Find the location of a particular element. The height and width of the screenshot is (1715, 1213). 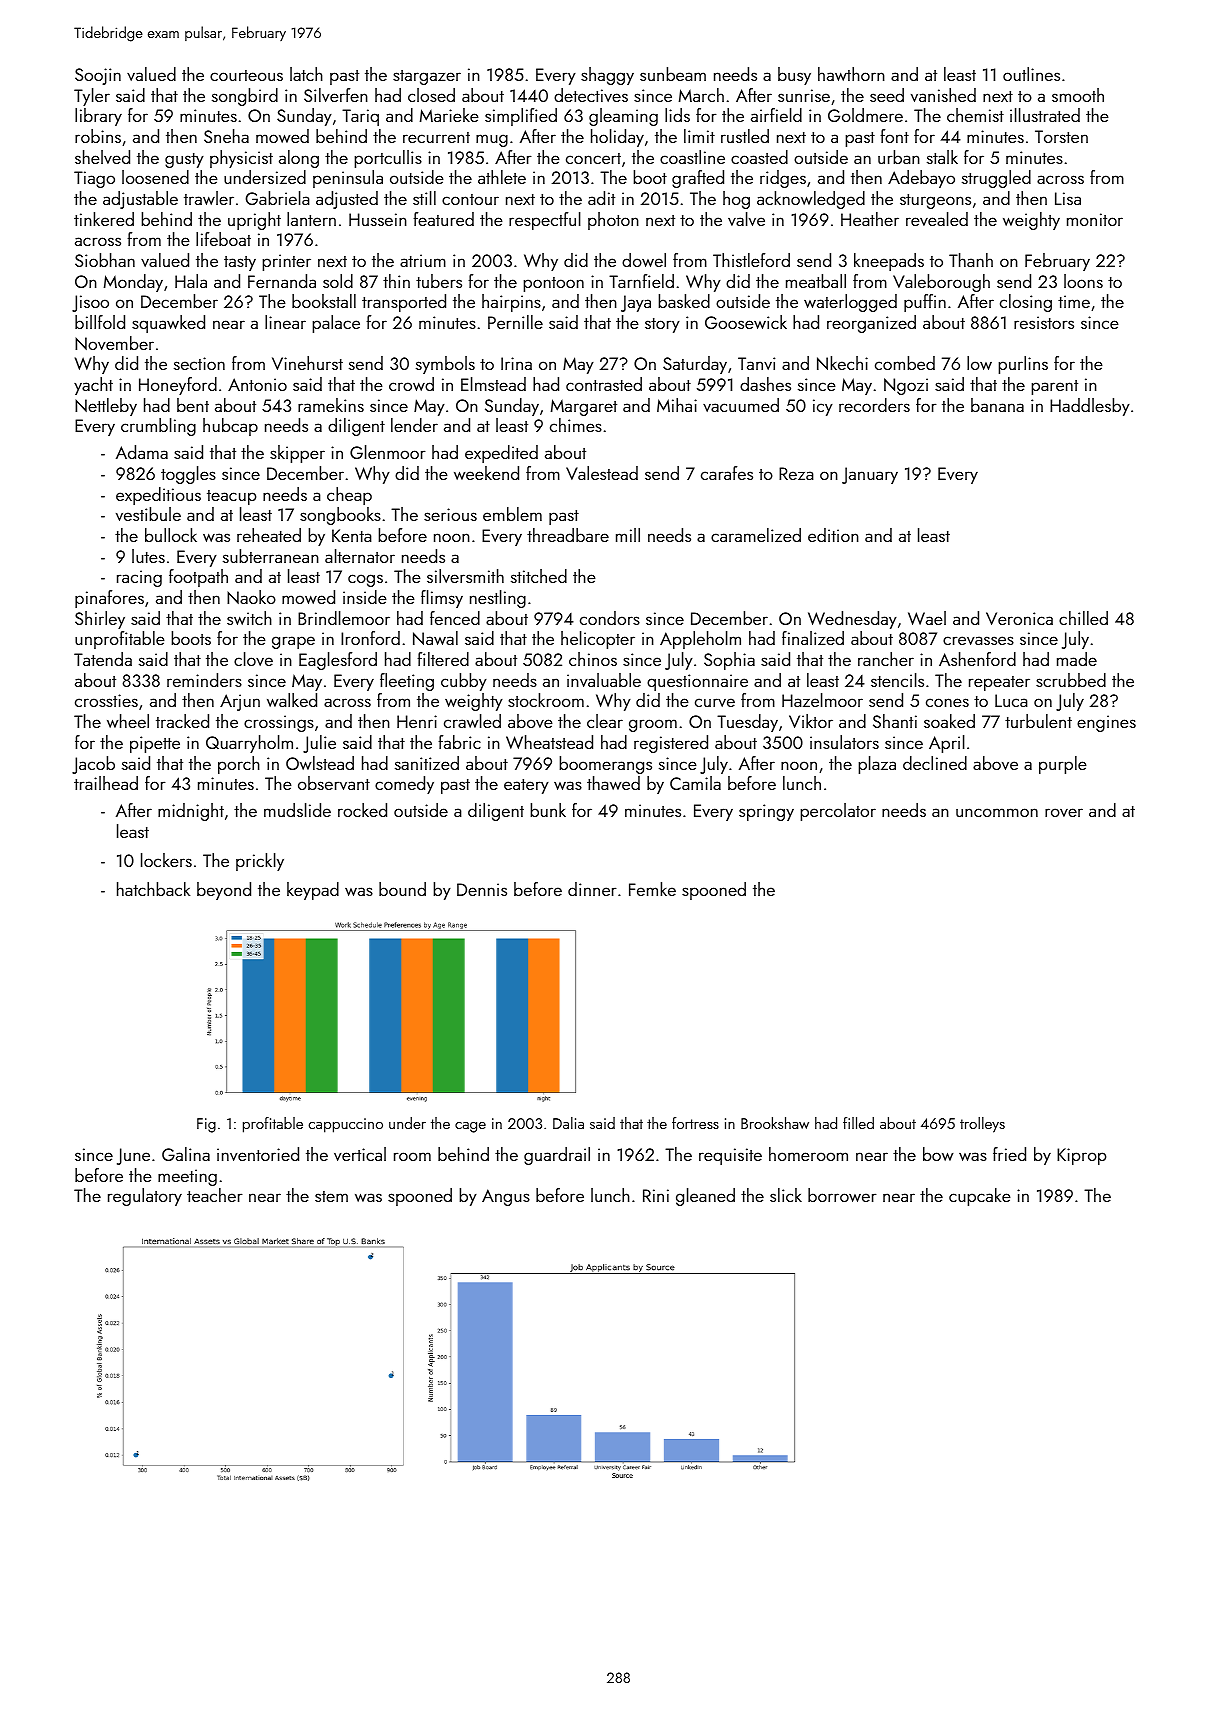

Irina is located at coordinates (516, 363).
